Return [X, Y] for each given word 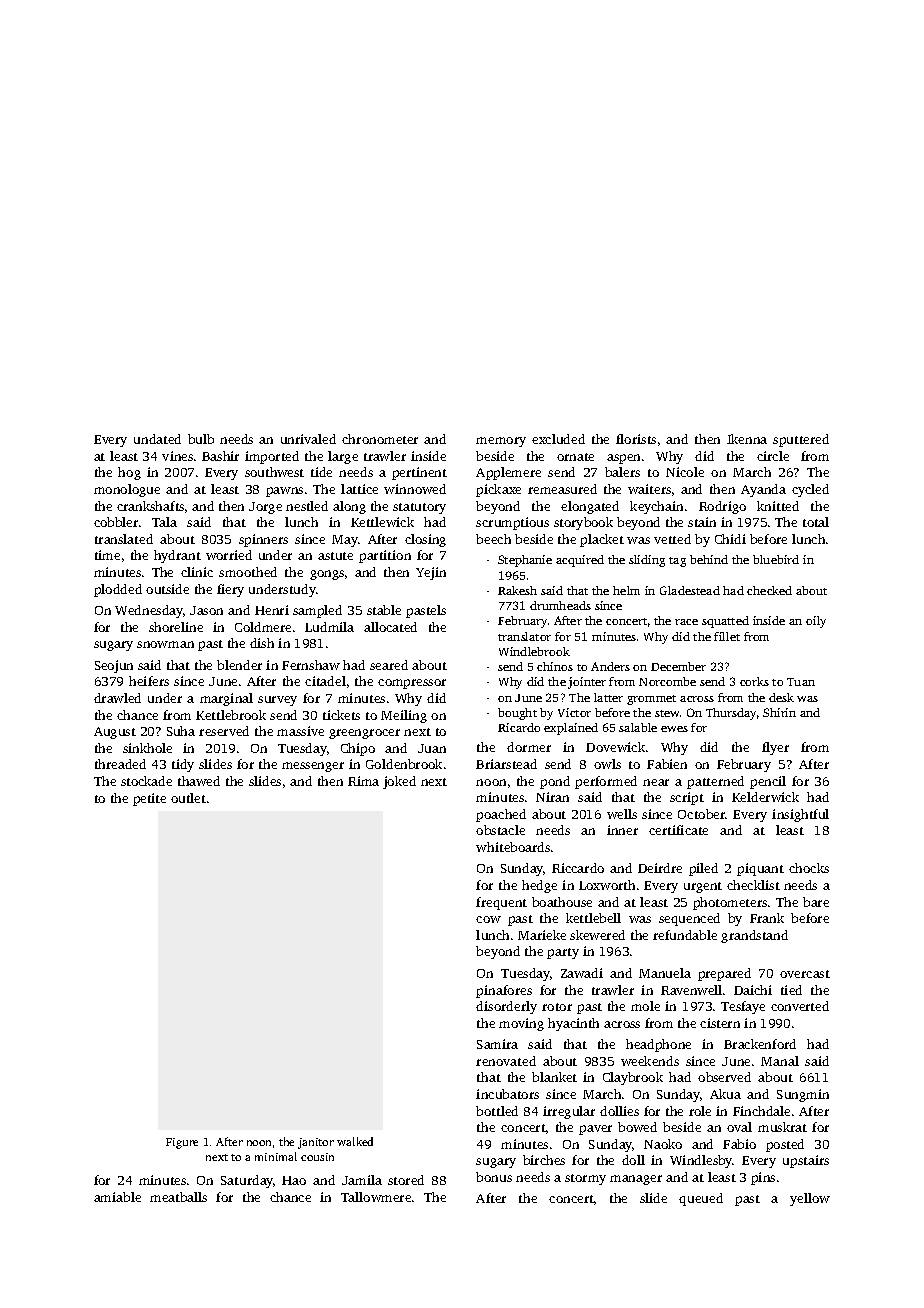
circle [773, 456]
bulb [201, 439]
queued [701, 1199]
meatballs [178, 1197]
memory [501, 442]
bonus [494, 1177]
